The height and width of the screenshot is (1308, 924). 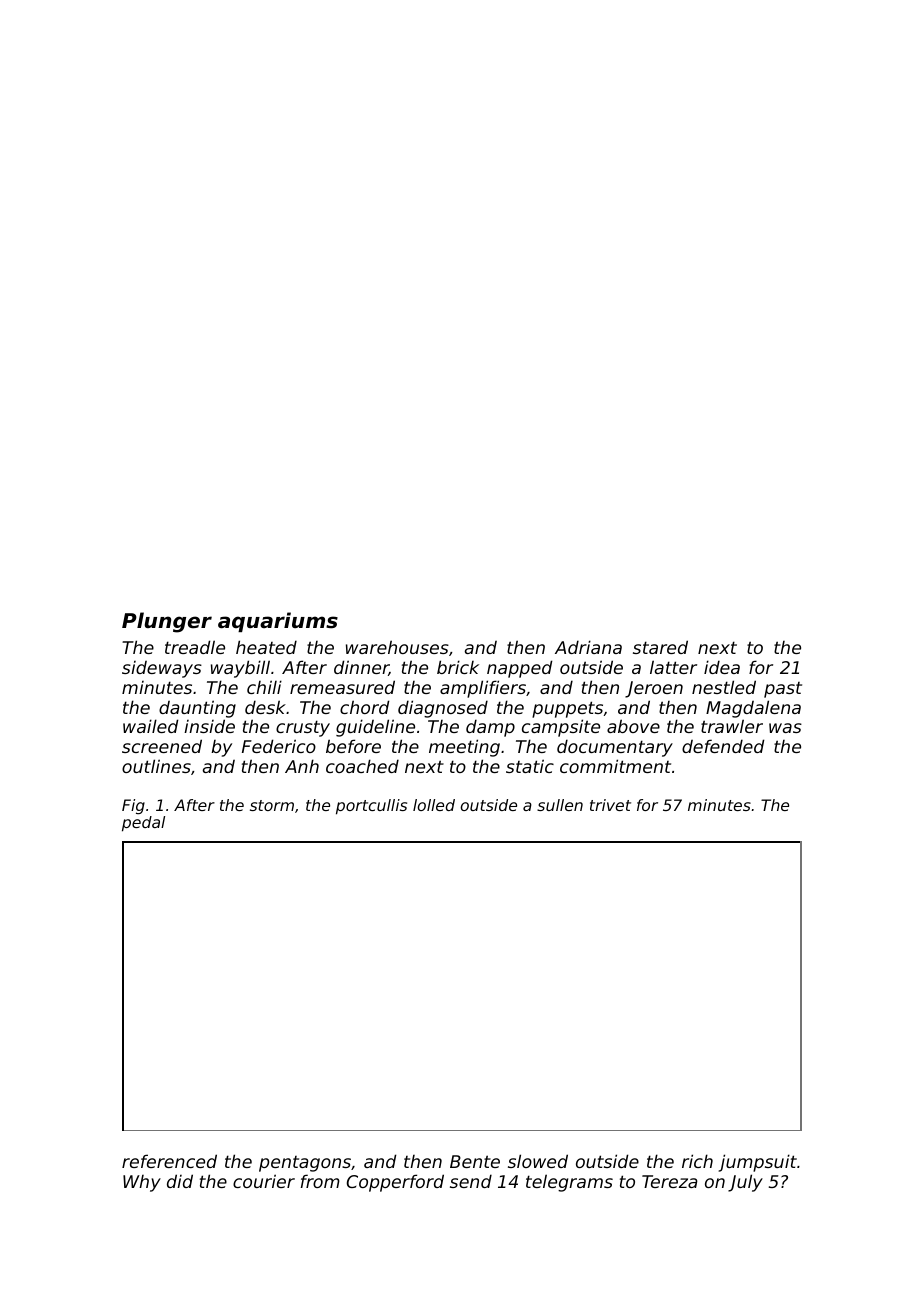 What do you see at coordinates (783, 690) in the screenshot?
I see `past` at bounding box center [783, 690].
